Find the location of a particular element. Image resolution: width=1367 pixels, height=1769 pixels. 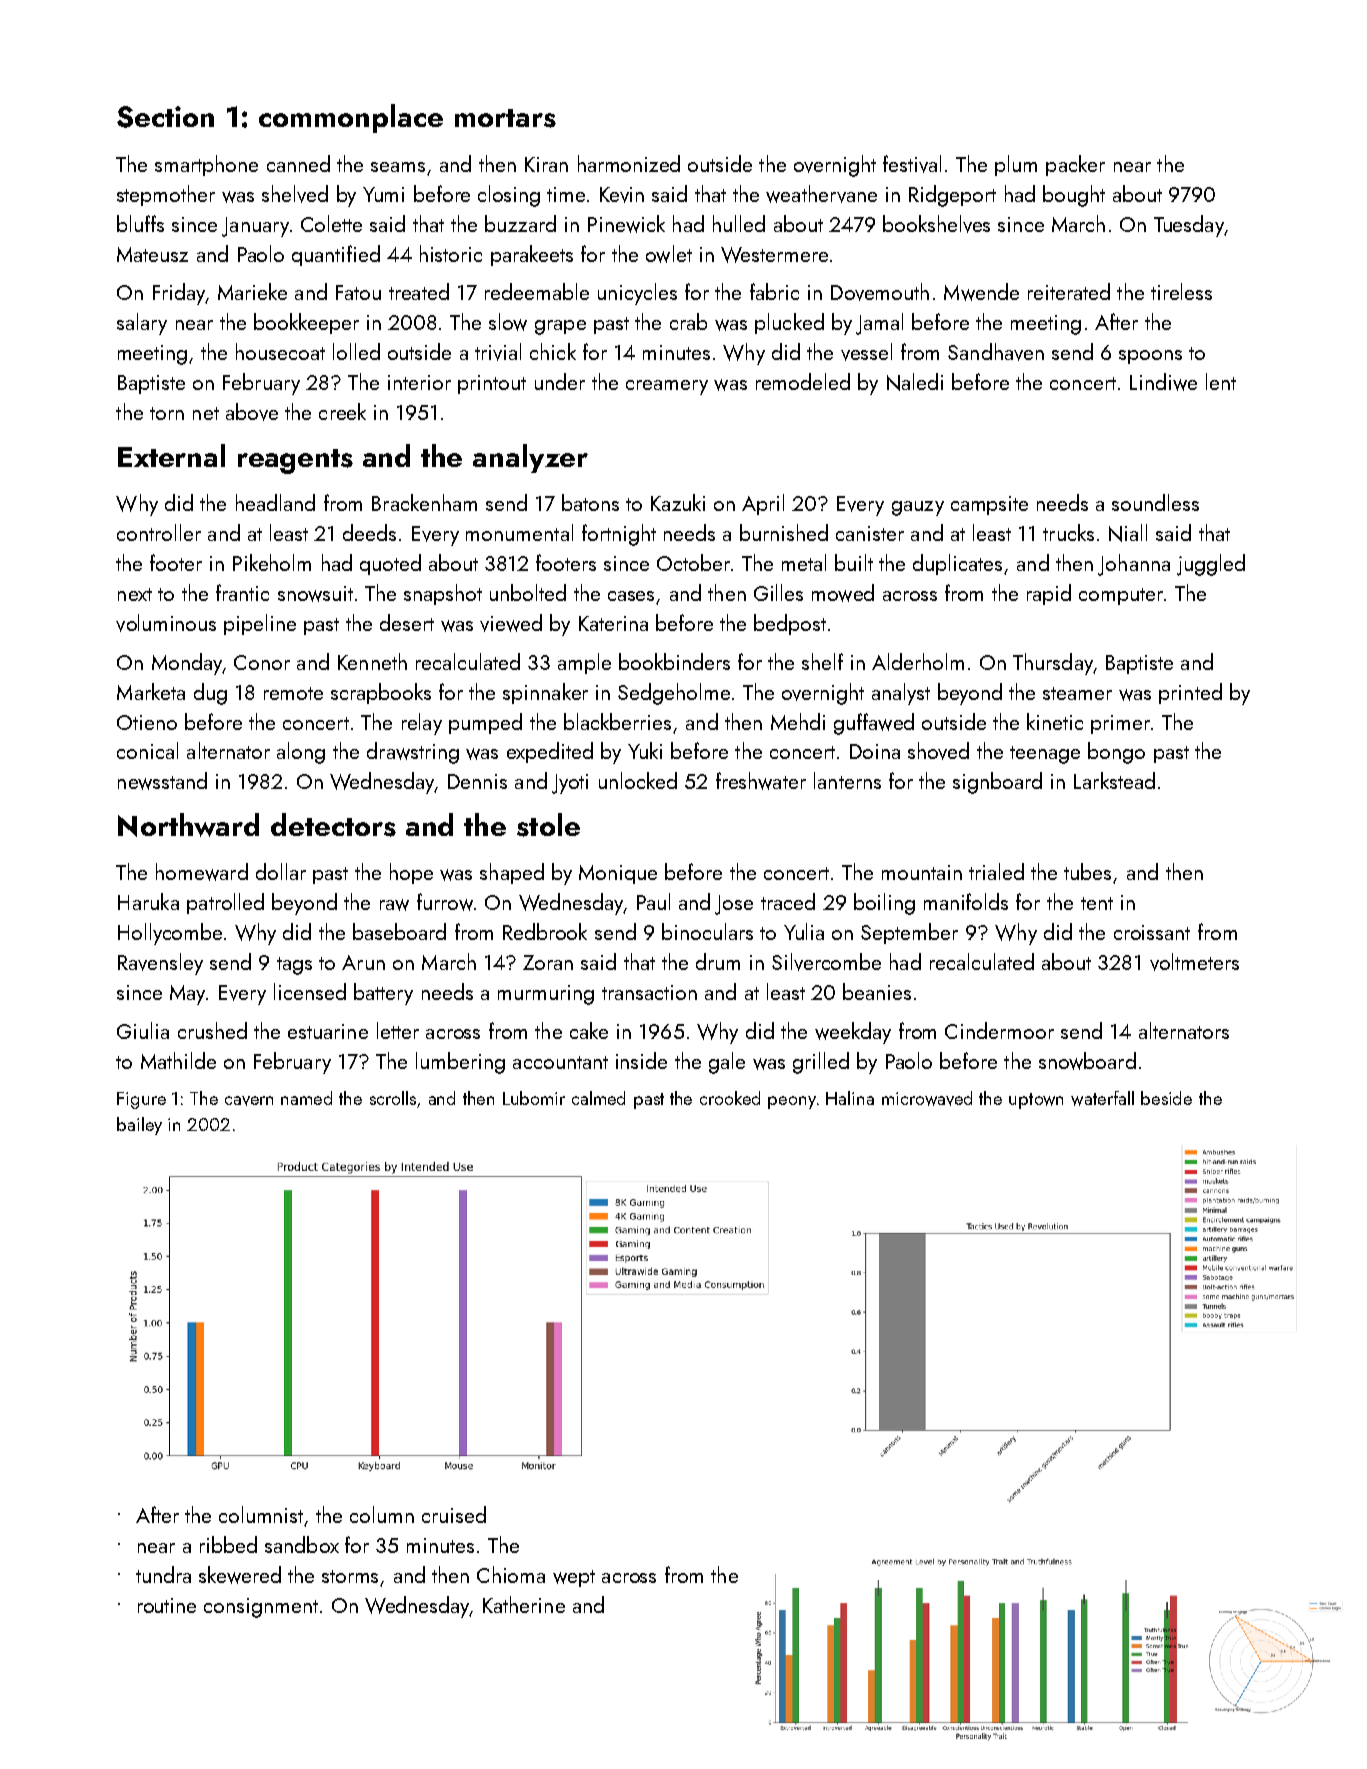

voltmeters is located at coordinates (1194, 962).
